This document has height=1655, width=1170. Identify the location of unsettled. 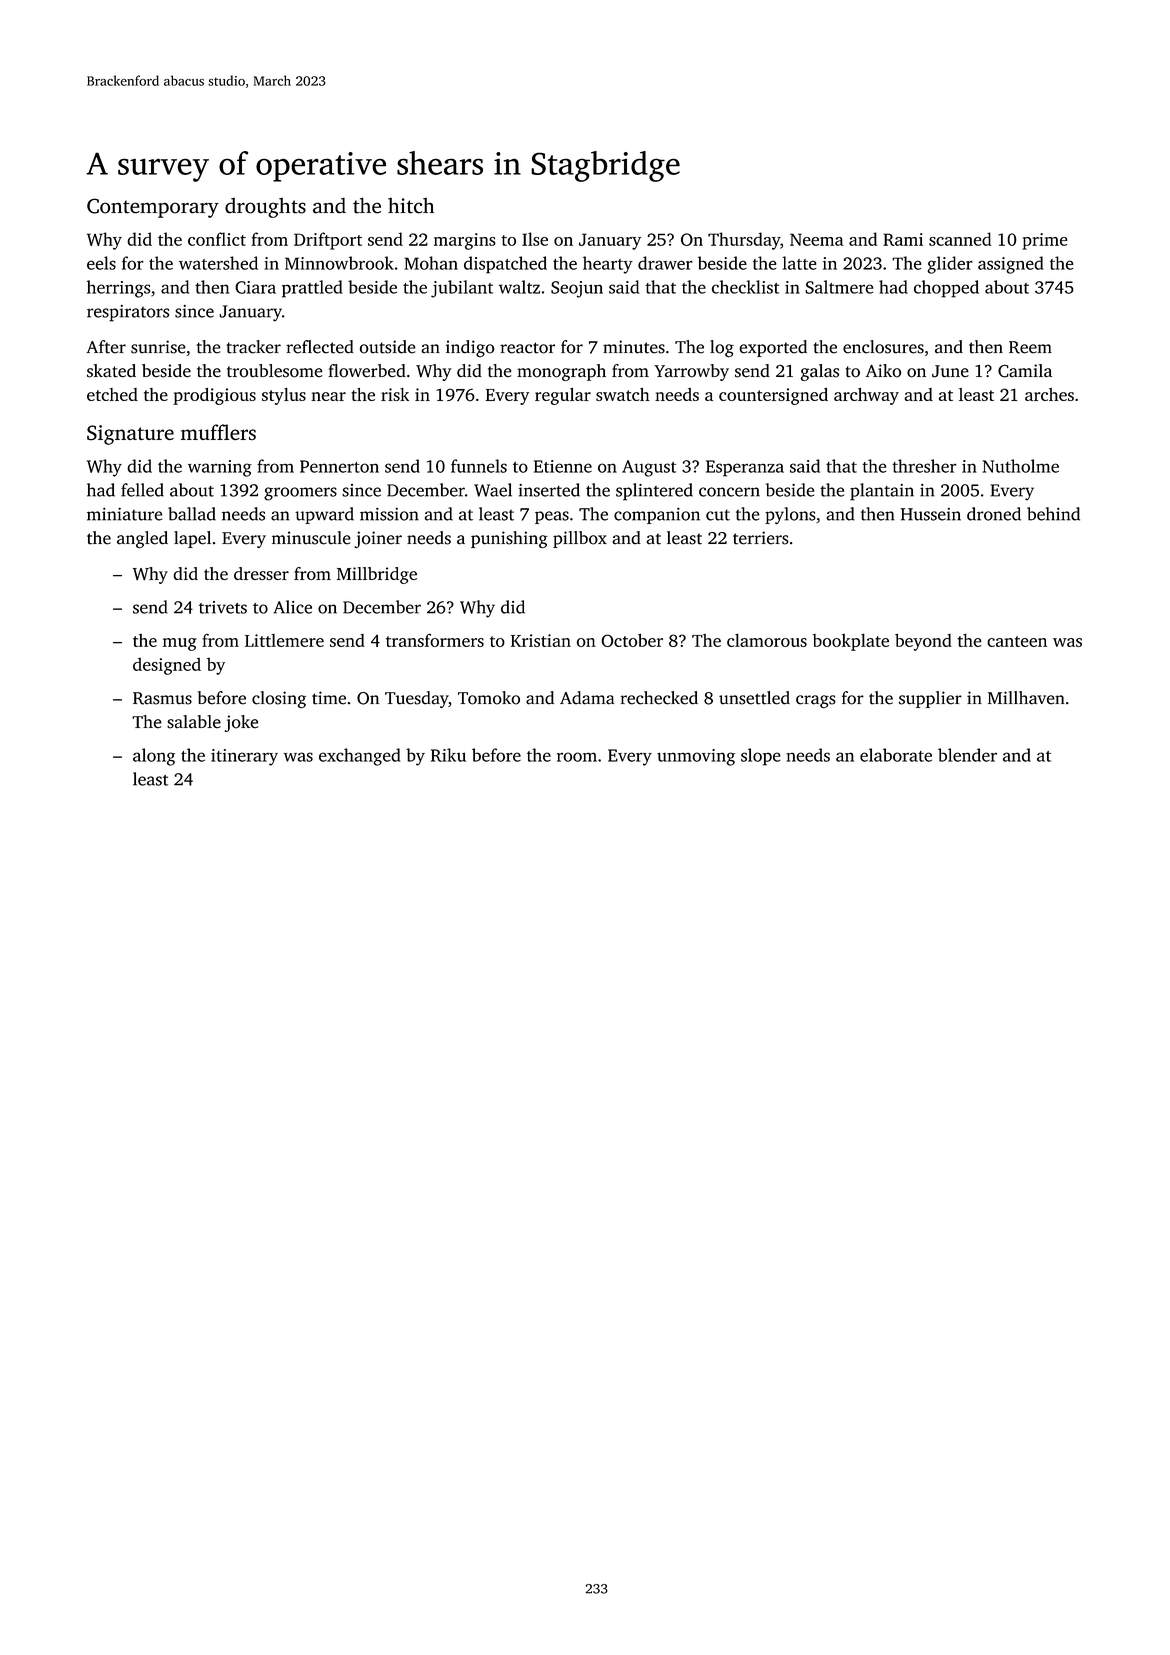
(754, 698).
